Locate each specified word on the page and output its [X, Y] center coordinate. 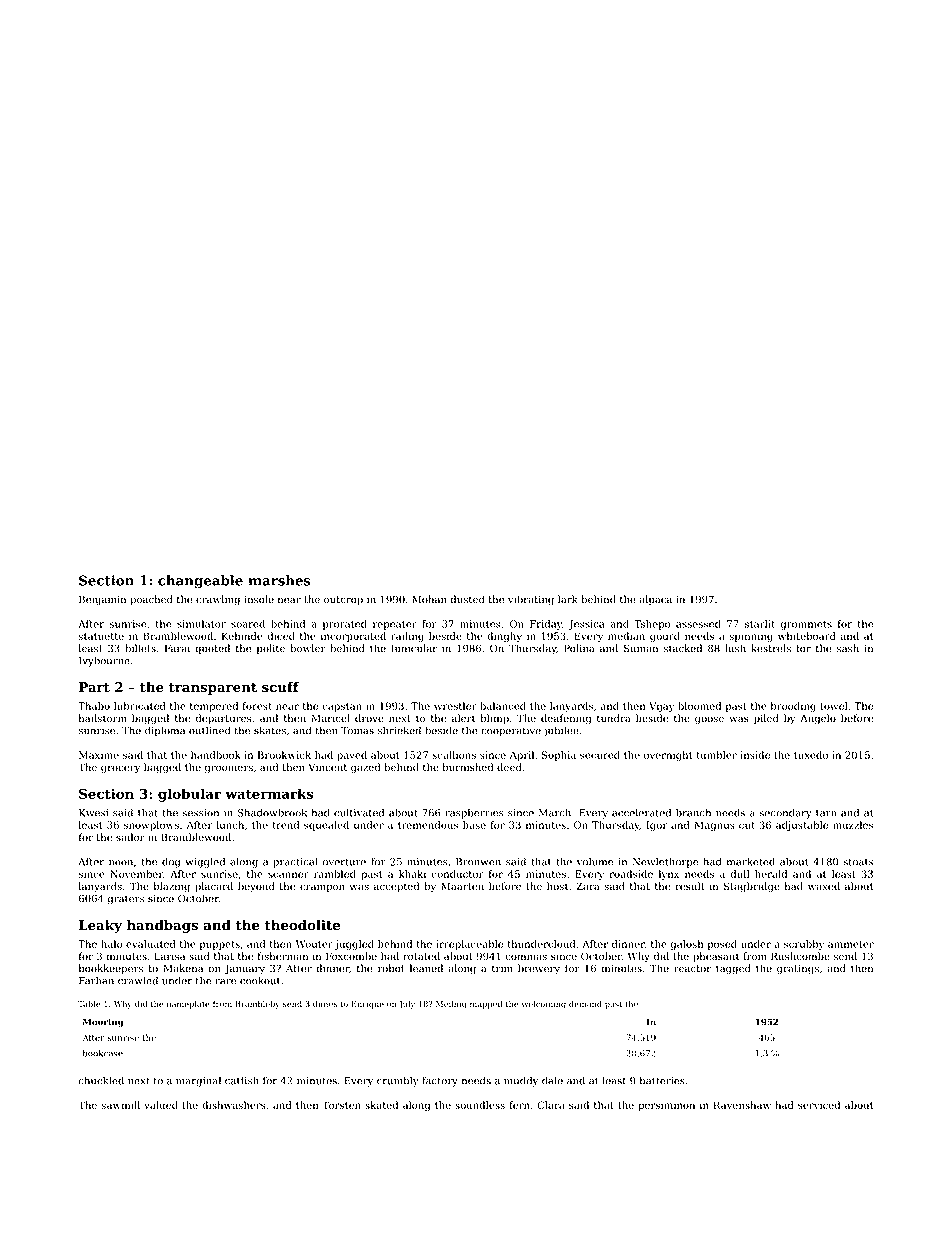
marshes [279, 580]
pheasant [716, 957]
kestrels [771, 648]
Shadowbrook [272, 812]
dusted [467, 599]
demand [585, 1003]
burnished [467, 767]
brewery [539, 969]
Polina [579, 648]
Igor [656, 826]
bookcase [103, 1053]
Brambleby [257, 1004]
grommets [806, 625]
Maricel [331, 718]
